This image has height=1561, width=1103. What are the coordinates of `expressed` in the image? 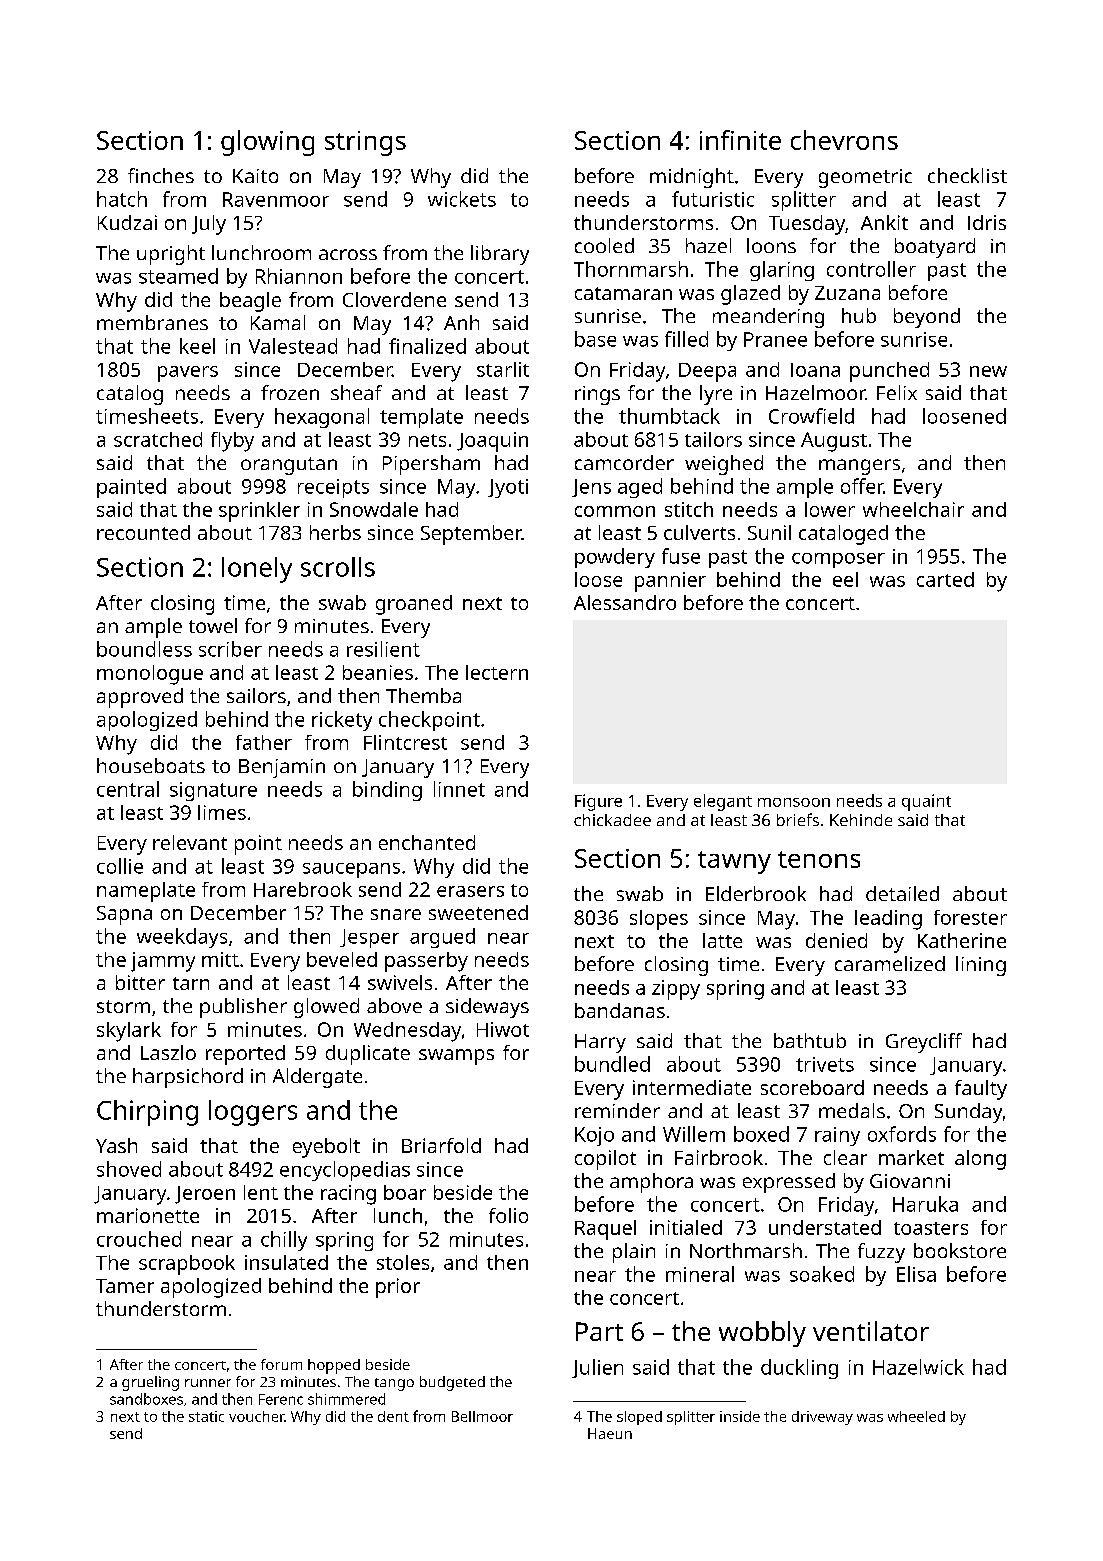 It's located at (789, 1183).
